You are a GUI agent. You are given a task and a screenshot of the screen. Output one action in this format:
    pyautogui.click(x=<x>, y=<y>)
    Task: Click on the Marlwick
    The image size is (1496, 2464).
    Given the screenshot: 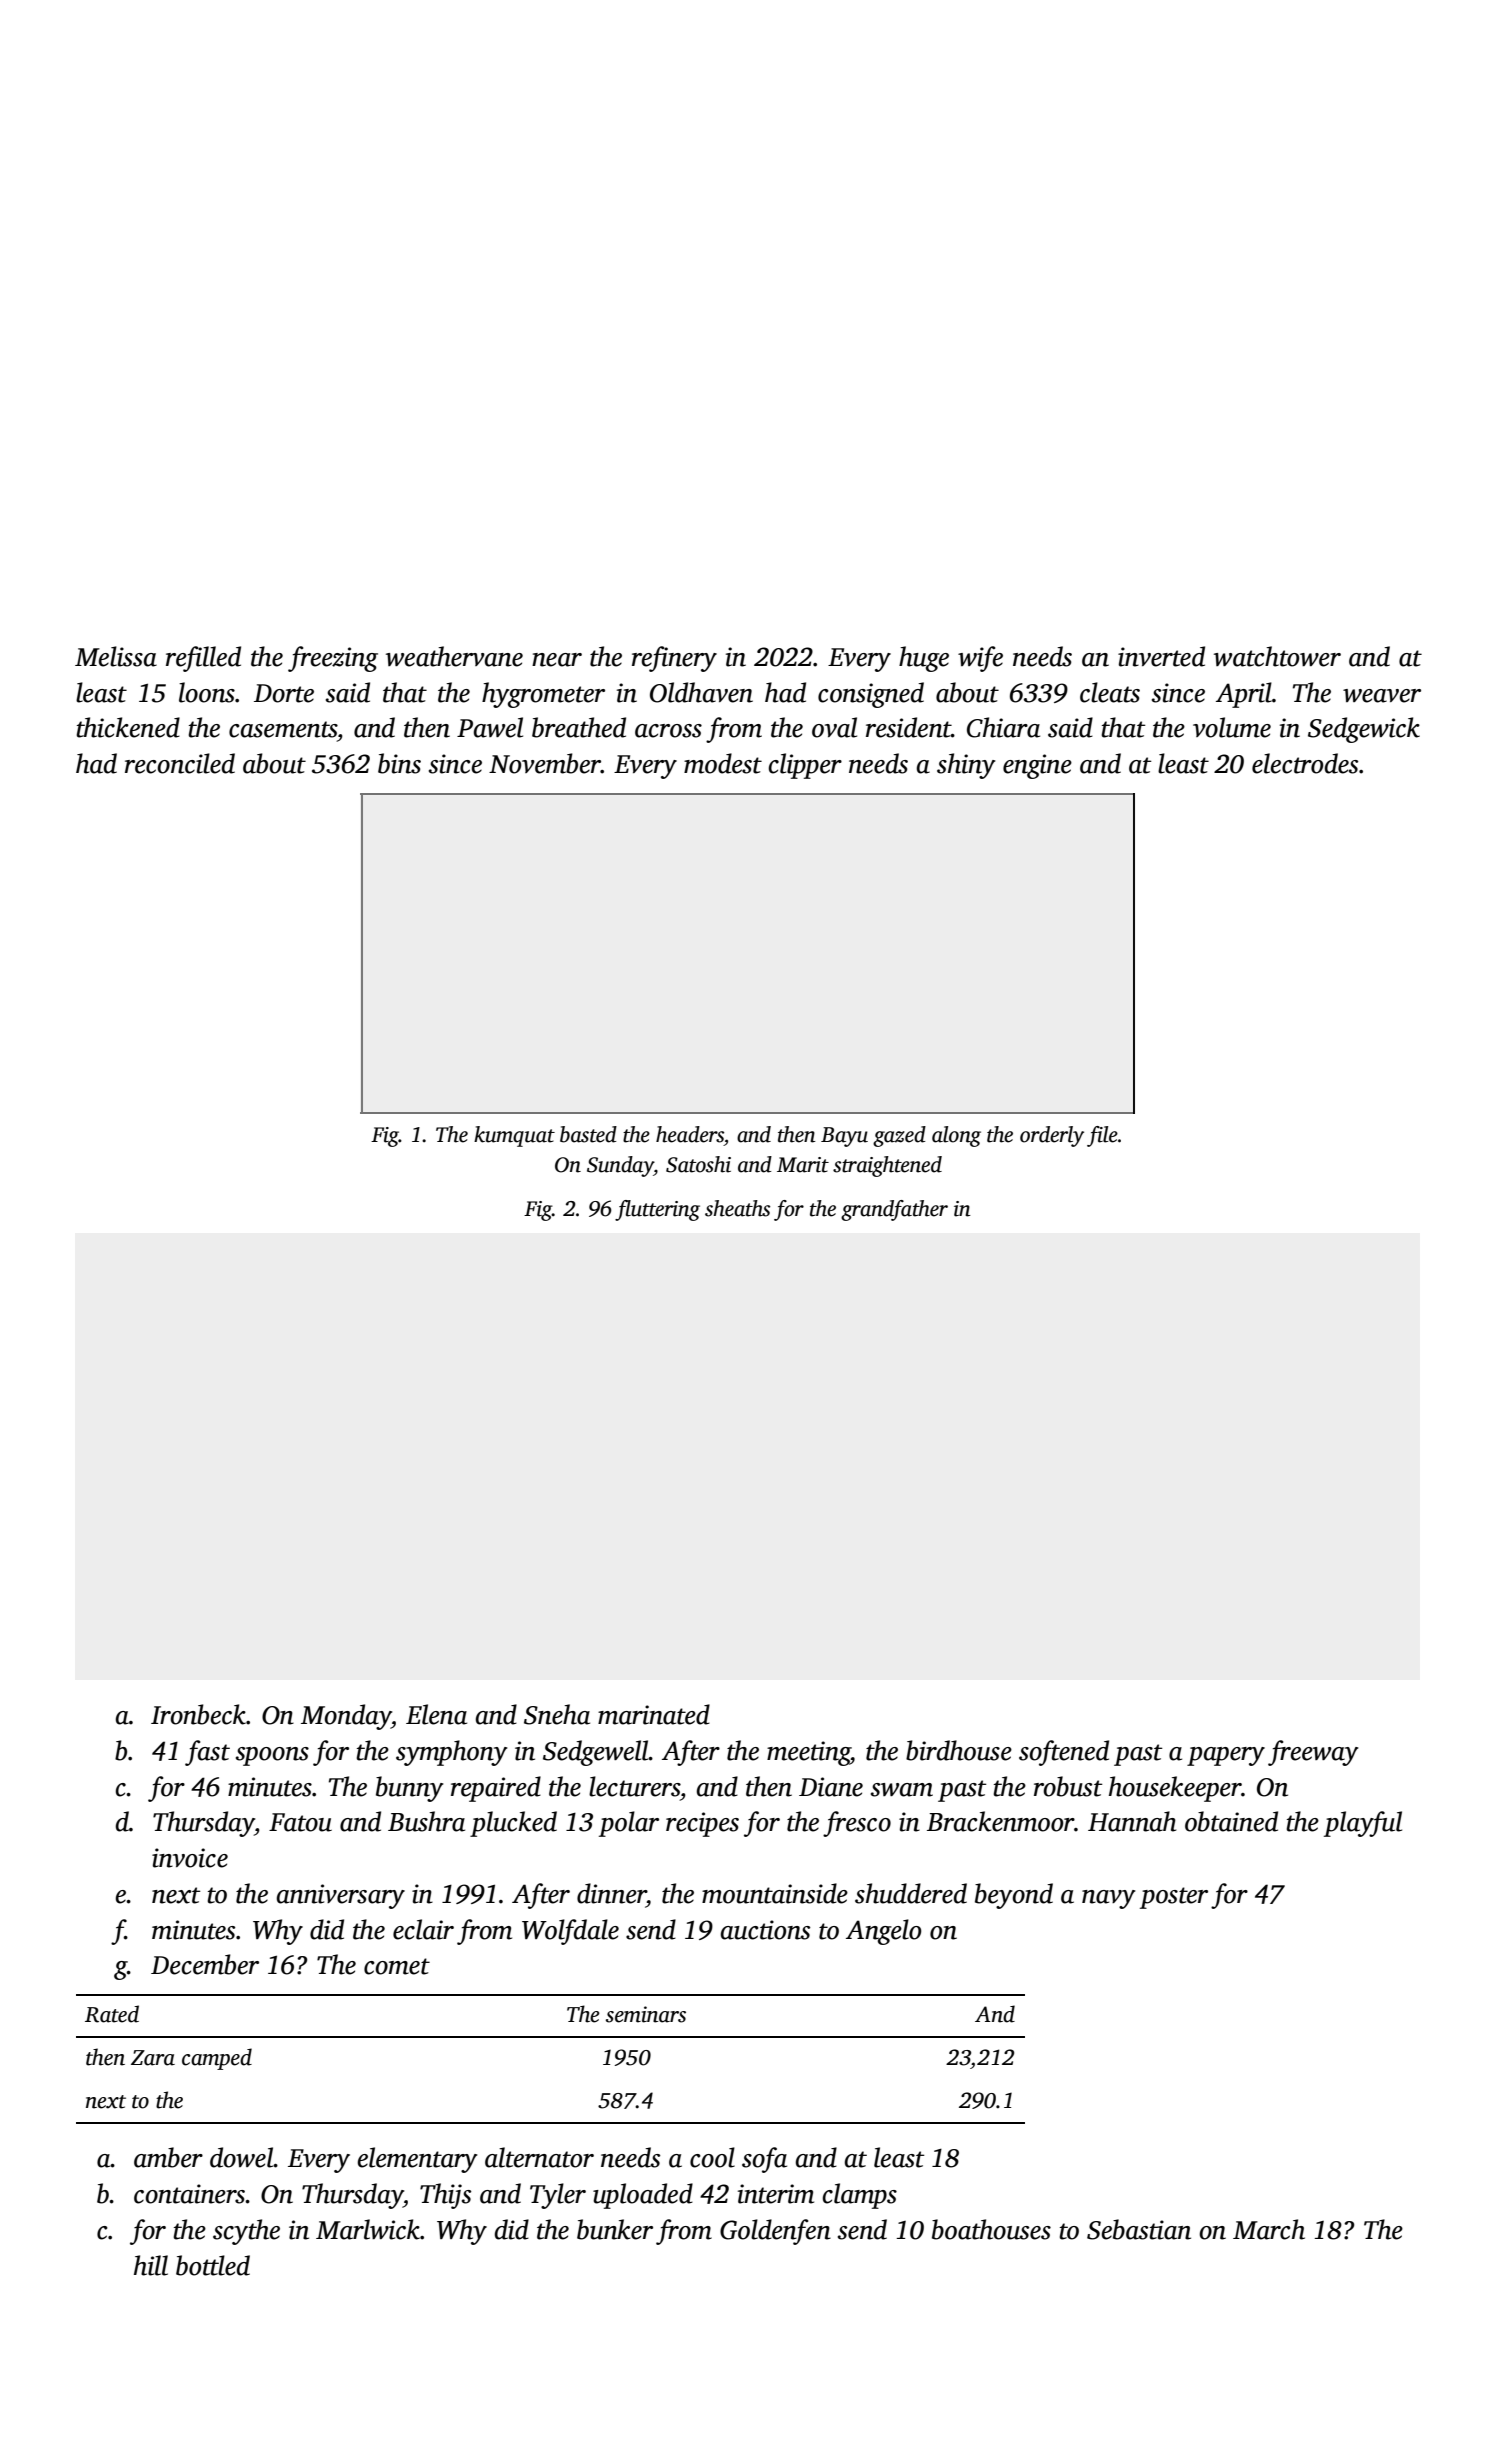 What is the action you would take?
    pyautogui.click(x=368, y=2229)
